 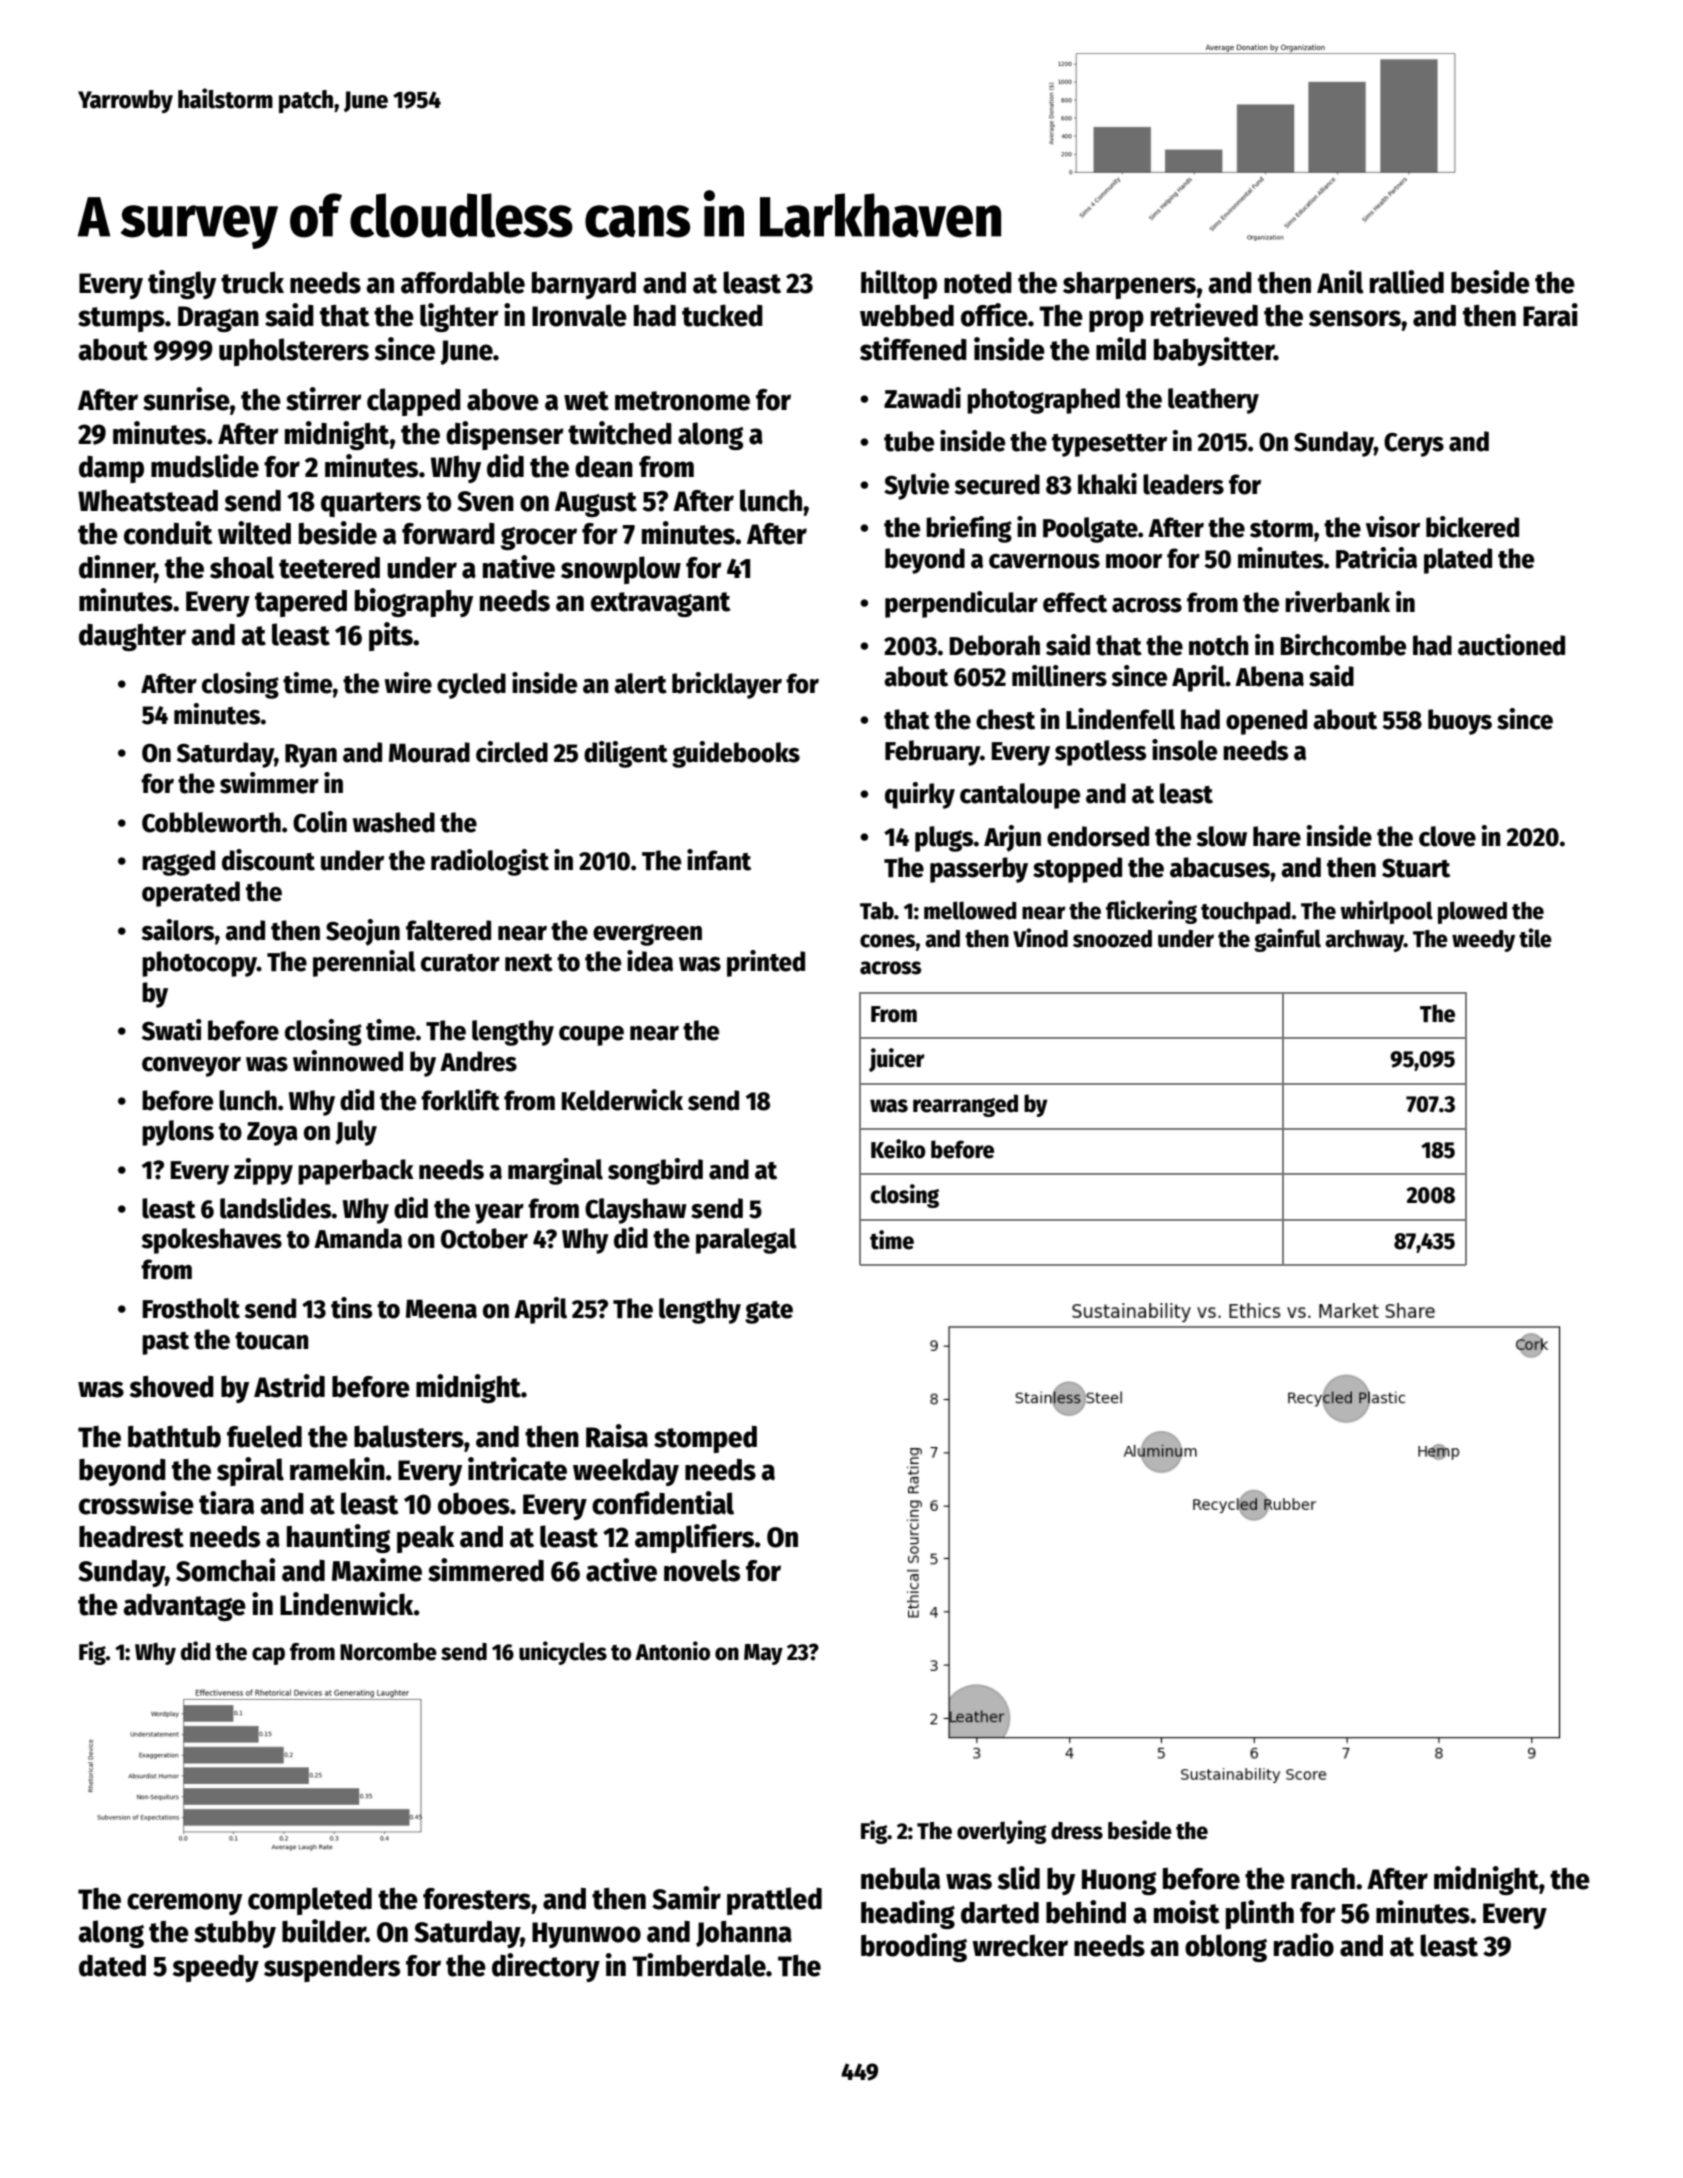 I want to click on sharpeners, so click(x=1129, y=285).
